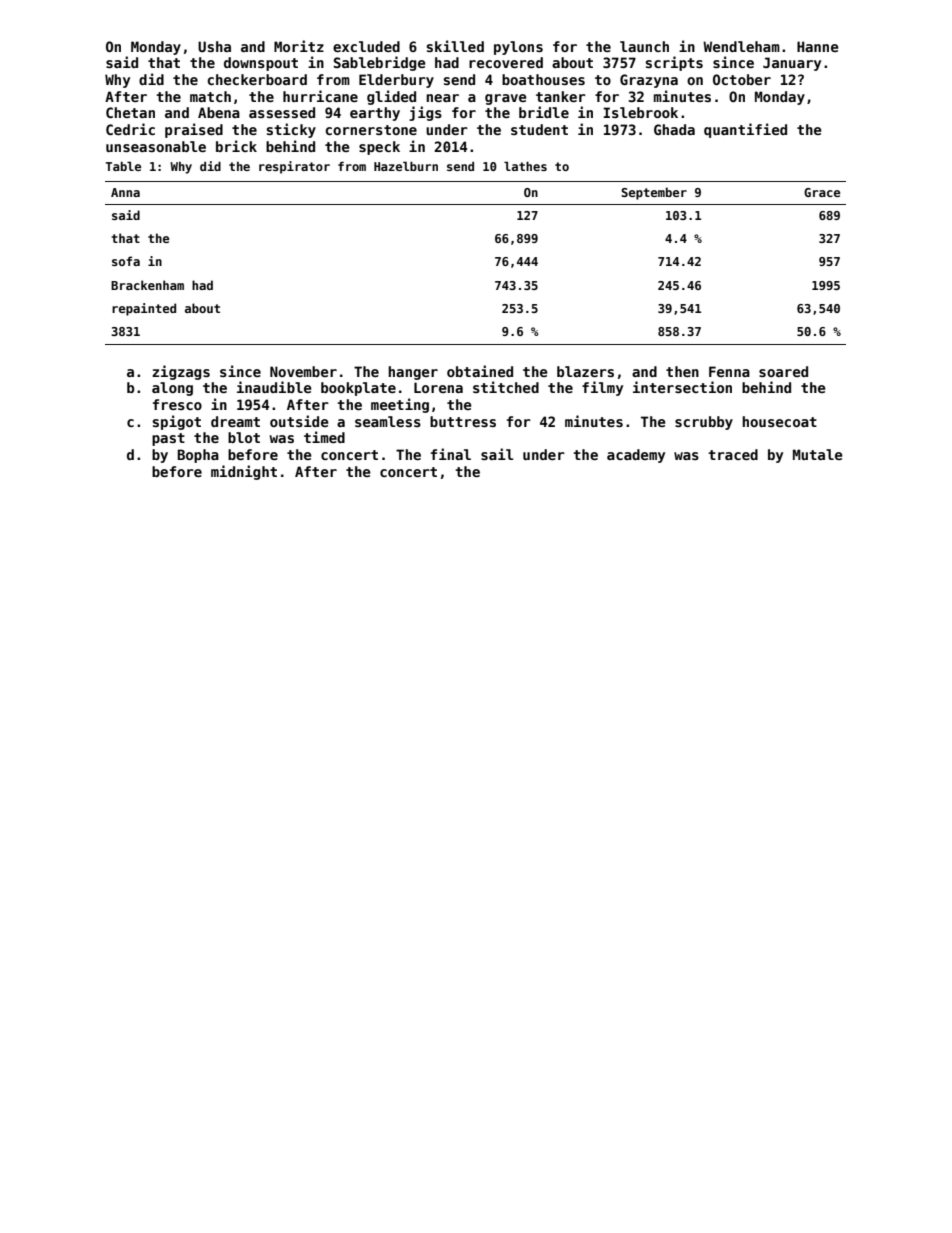  I want to click on Hazelburn, so click(406, 166).
